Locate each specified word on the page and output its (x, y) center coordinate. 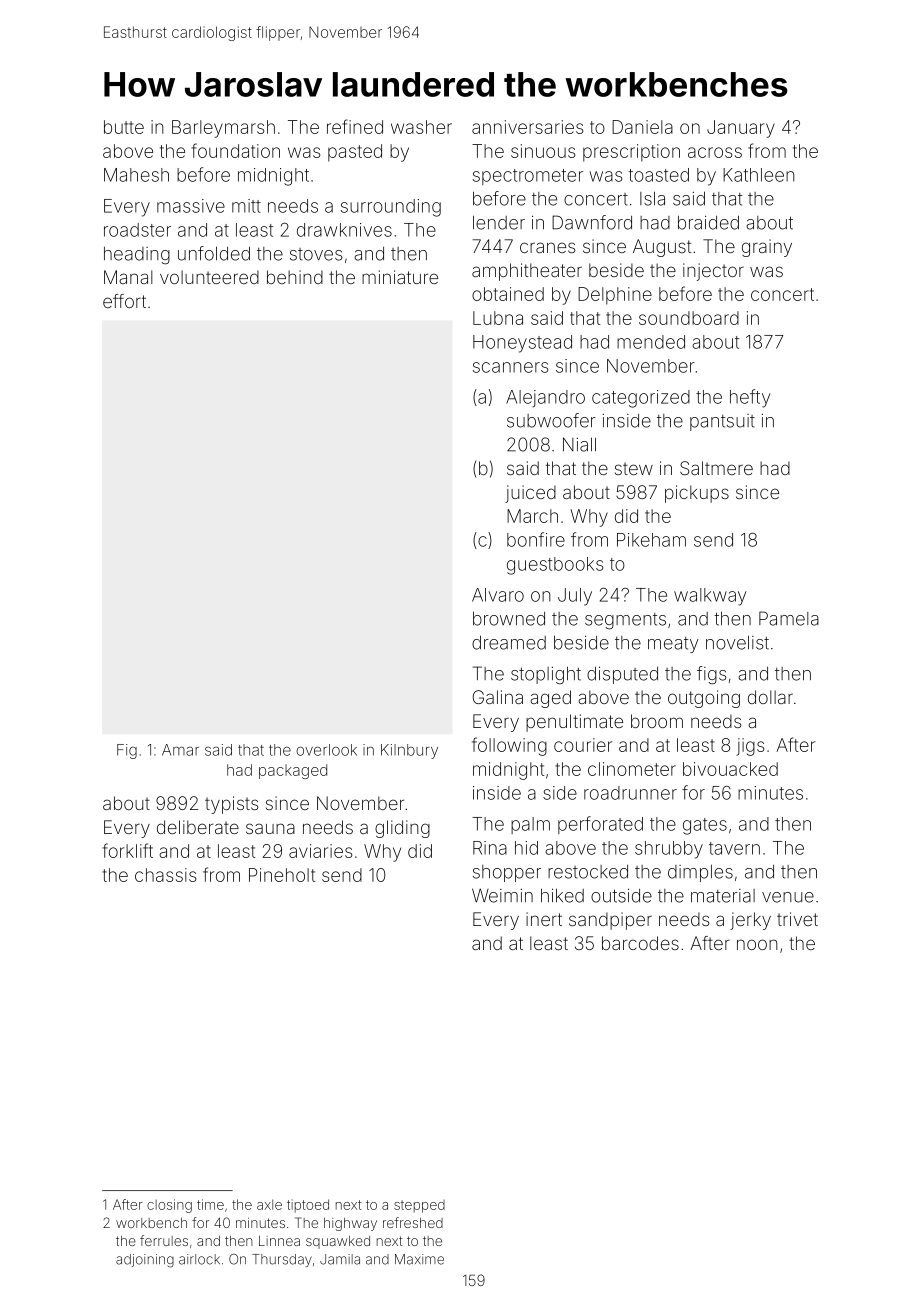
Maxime (419, 1259)
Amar (180, 750)
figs (712, 675)
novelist (737, 642)
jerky (750, 921)
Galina (498, 697)
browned (509, 618)
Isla (652, 198)
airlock (199, 1259)
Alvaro (498, 595)
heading (137, 256)
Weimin (502, 895)
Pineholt (282, 875)
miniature (400, 277)
